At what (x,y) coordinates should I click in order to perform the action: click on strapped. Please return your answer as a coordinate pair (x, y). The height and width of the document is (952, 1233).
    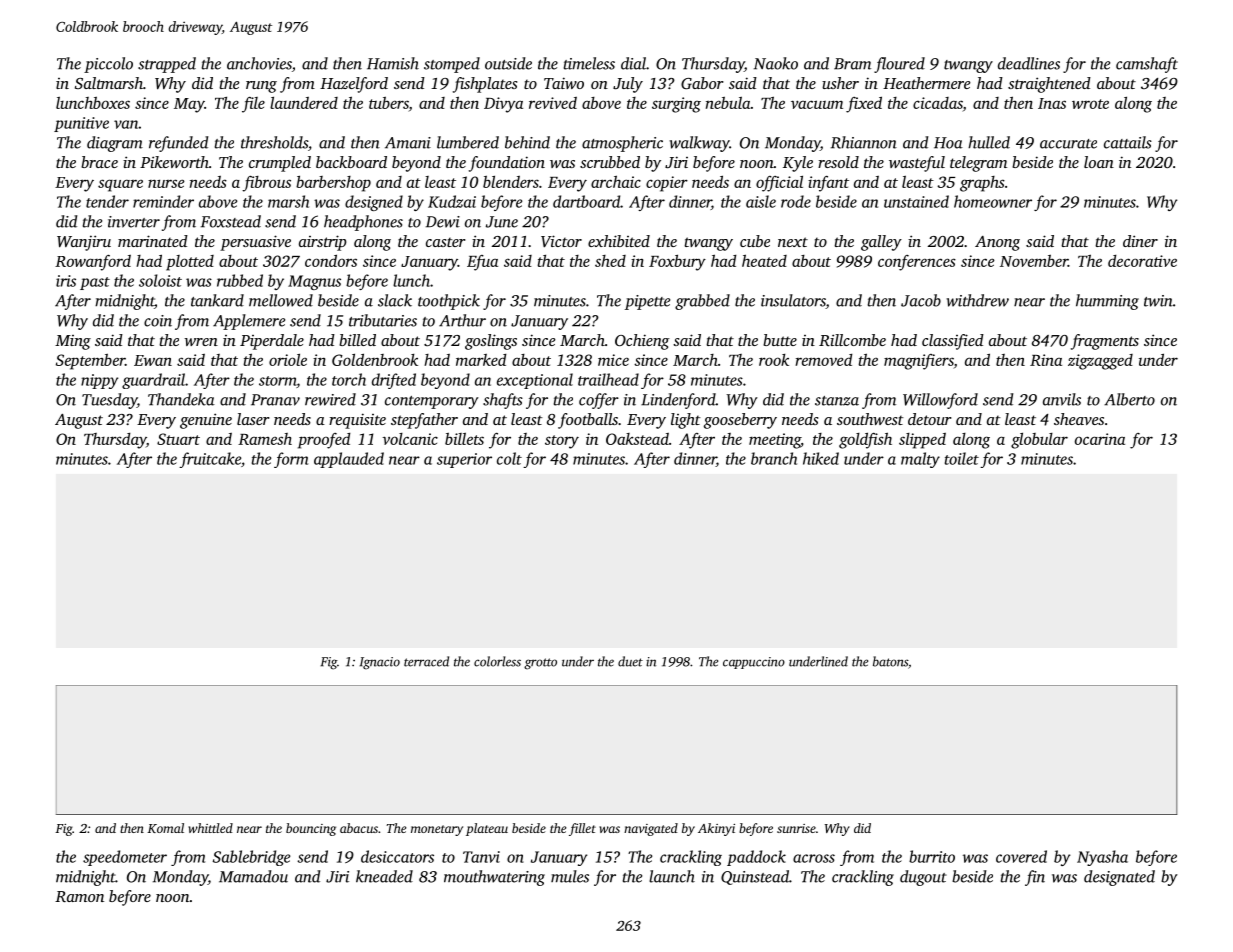
    Looking at the image, I should click on (167, 65).
